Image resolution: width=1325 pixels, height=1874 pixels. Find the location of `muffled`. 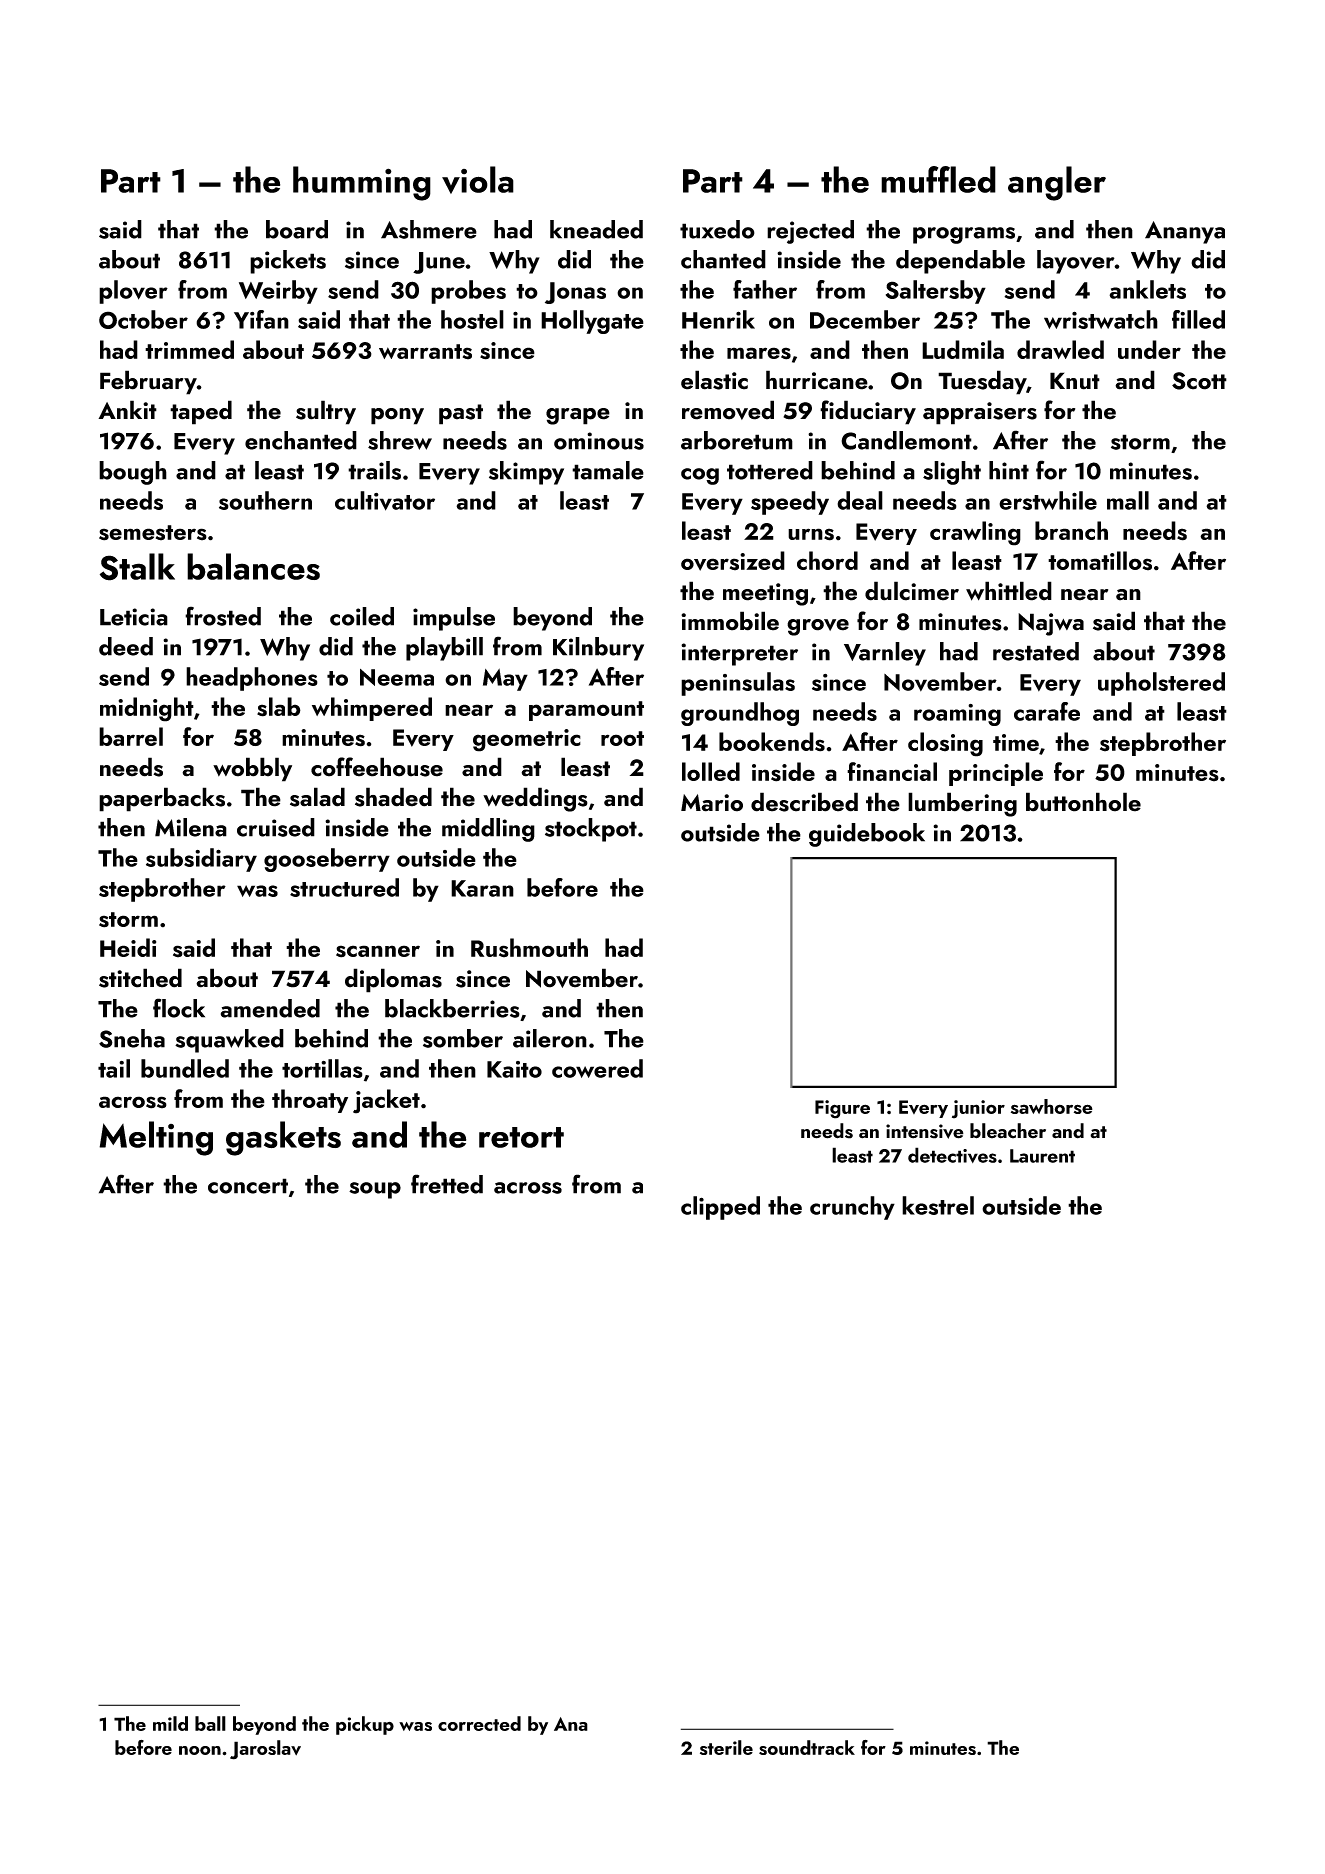

muffled is located at coordinates (938, 179).
